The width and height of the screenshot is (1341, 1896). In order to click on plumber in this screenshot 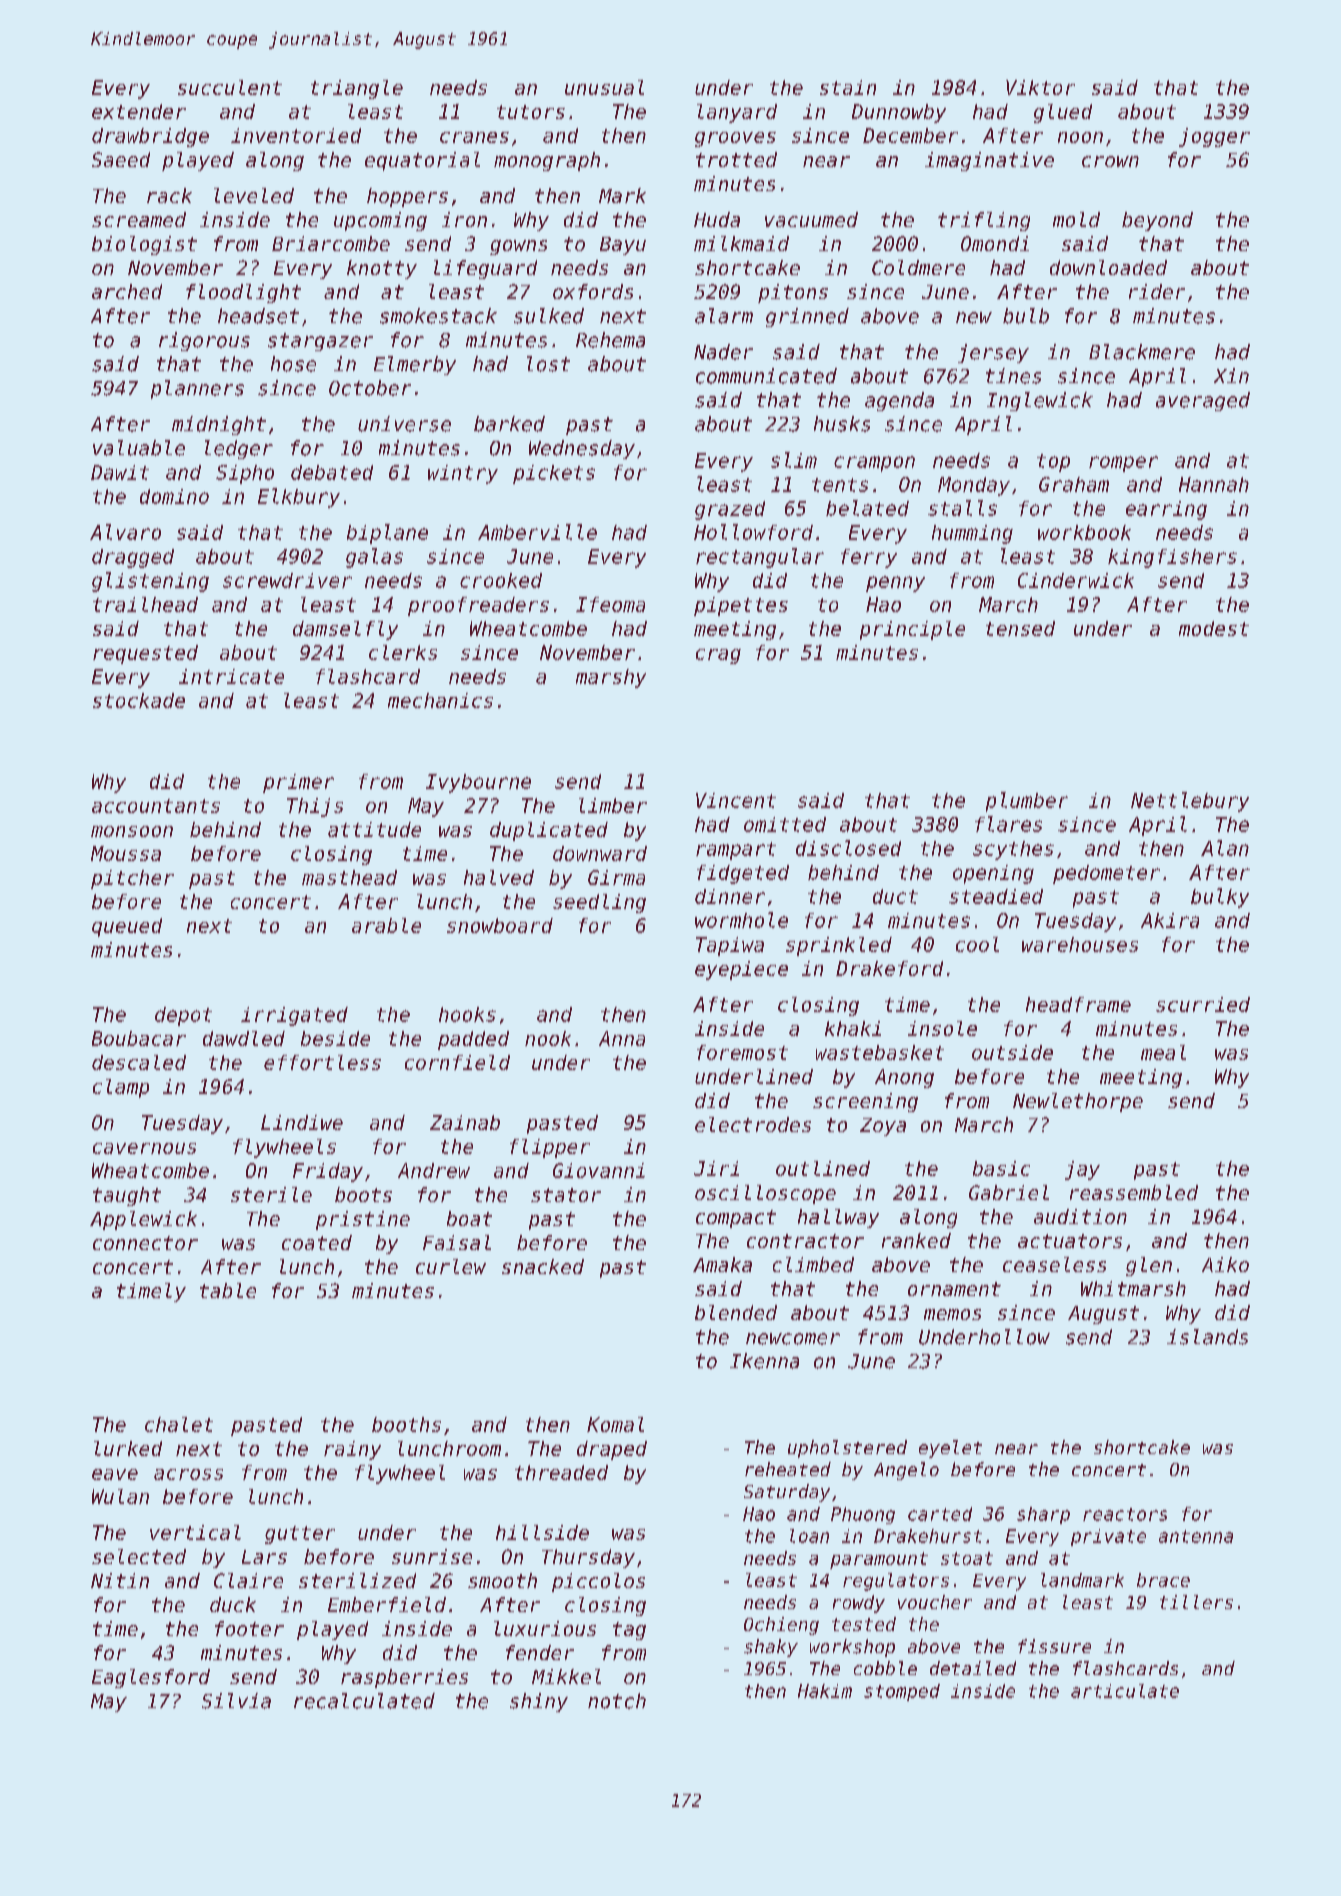, I will do `click(1027, 802)`.
